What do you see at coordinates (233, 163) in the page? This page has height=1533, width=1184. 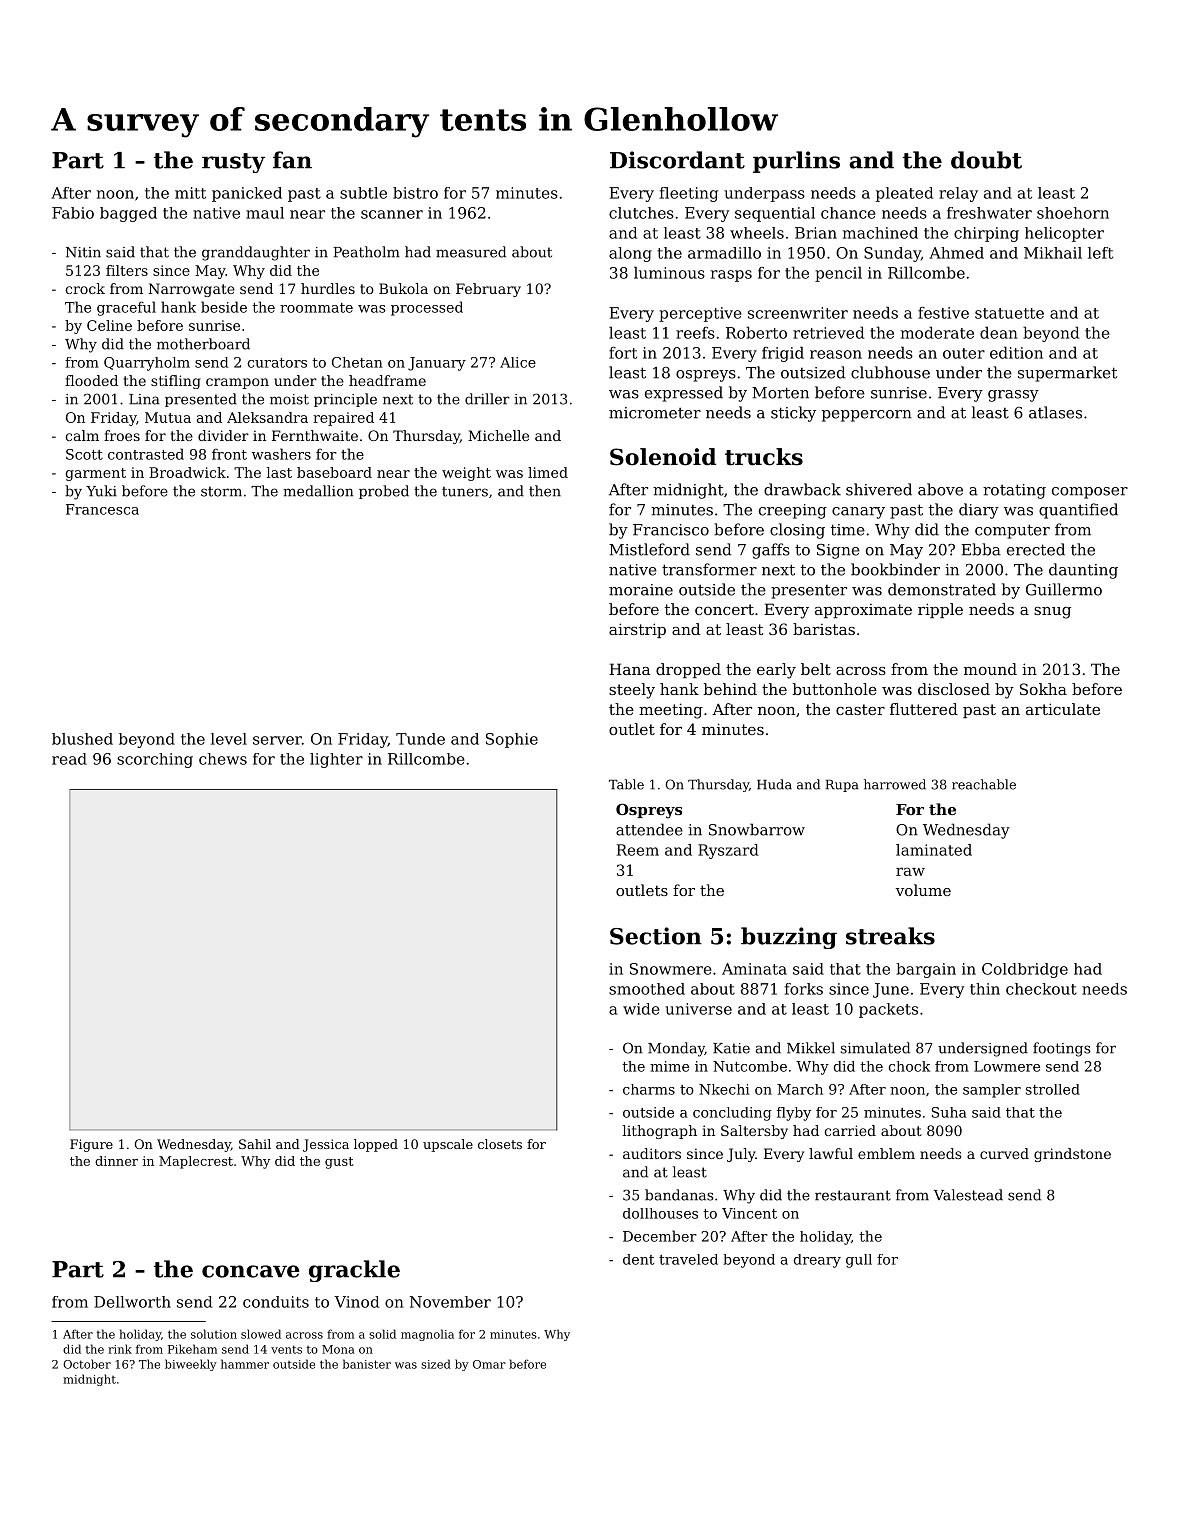 I see `rusty` at bounding box center [233, 163].
